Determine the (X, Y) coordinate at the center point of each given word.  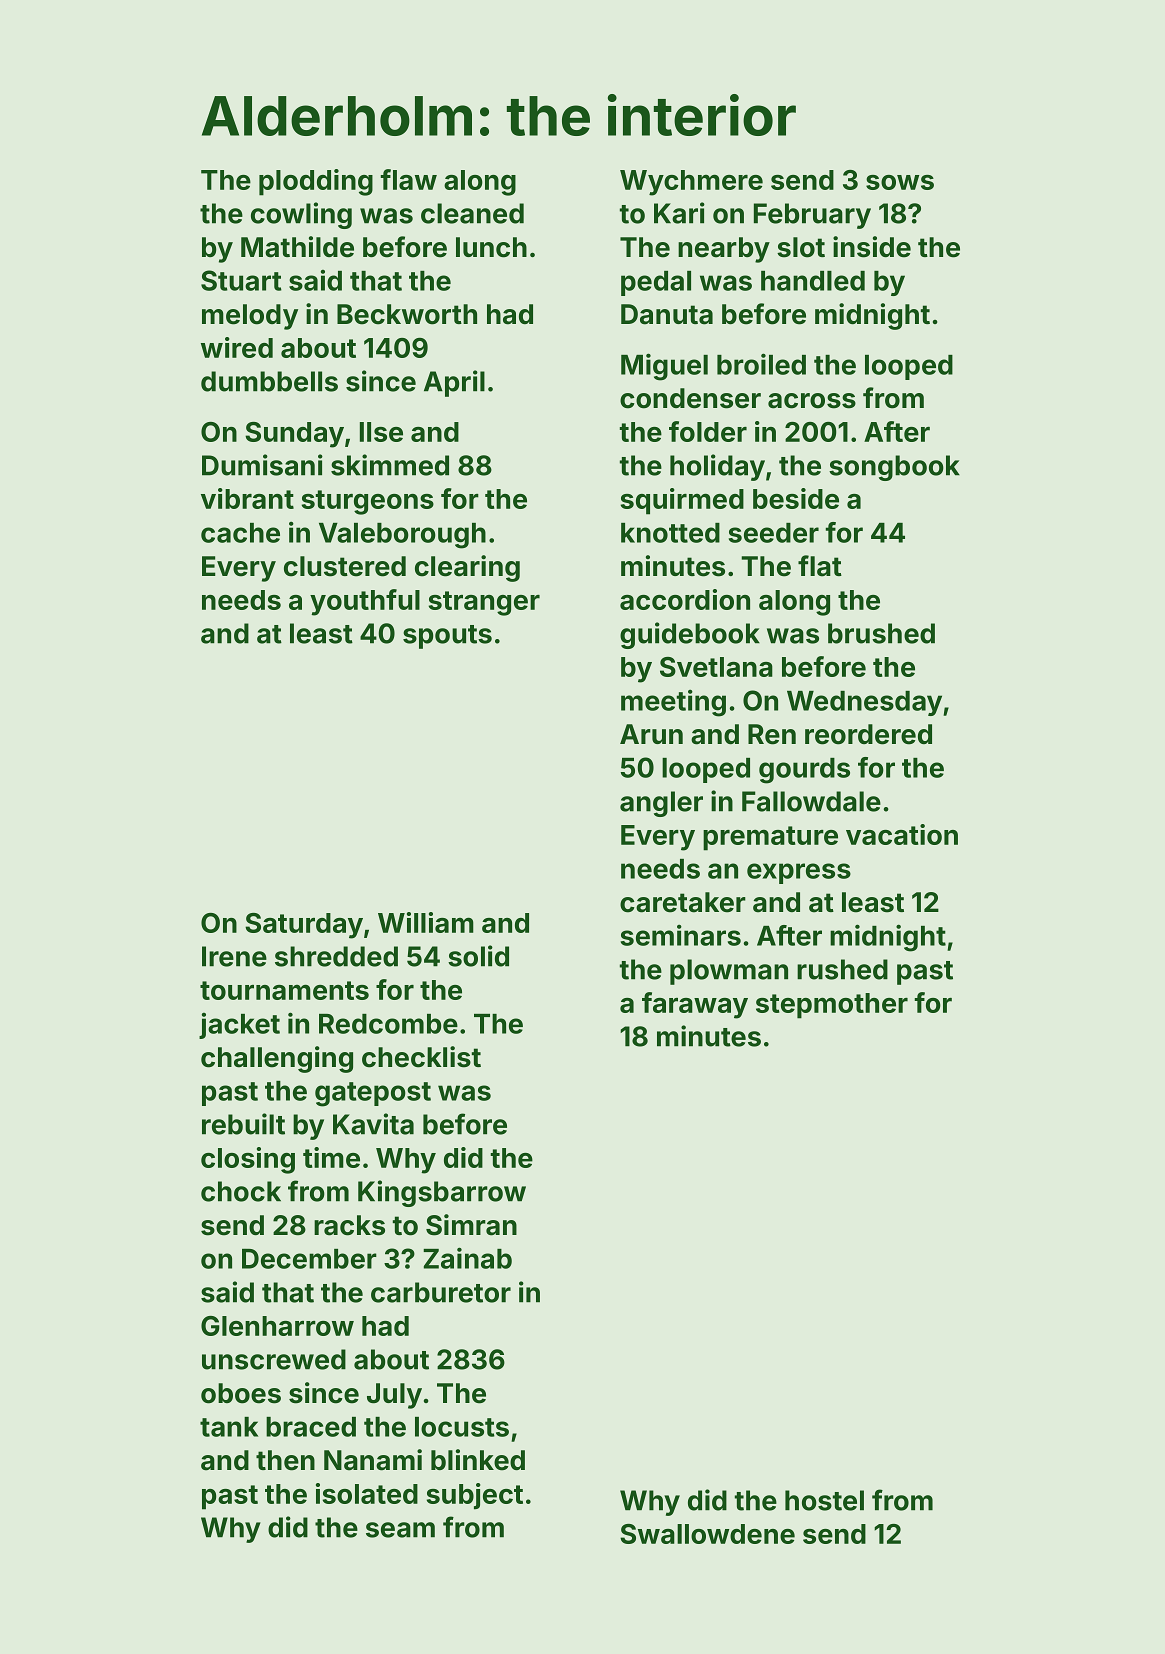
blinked (478, 1460)
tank (229, 1427)
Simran (471, 1225)
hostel (824, 1500)
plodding (316, 182)
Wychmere (691, 183)
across (812, 401)
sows (900, 182)
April (454, 383)
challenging (277, 1059)
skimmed (390, 465)
